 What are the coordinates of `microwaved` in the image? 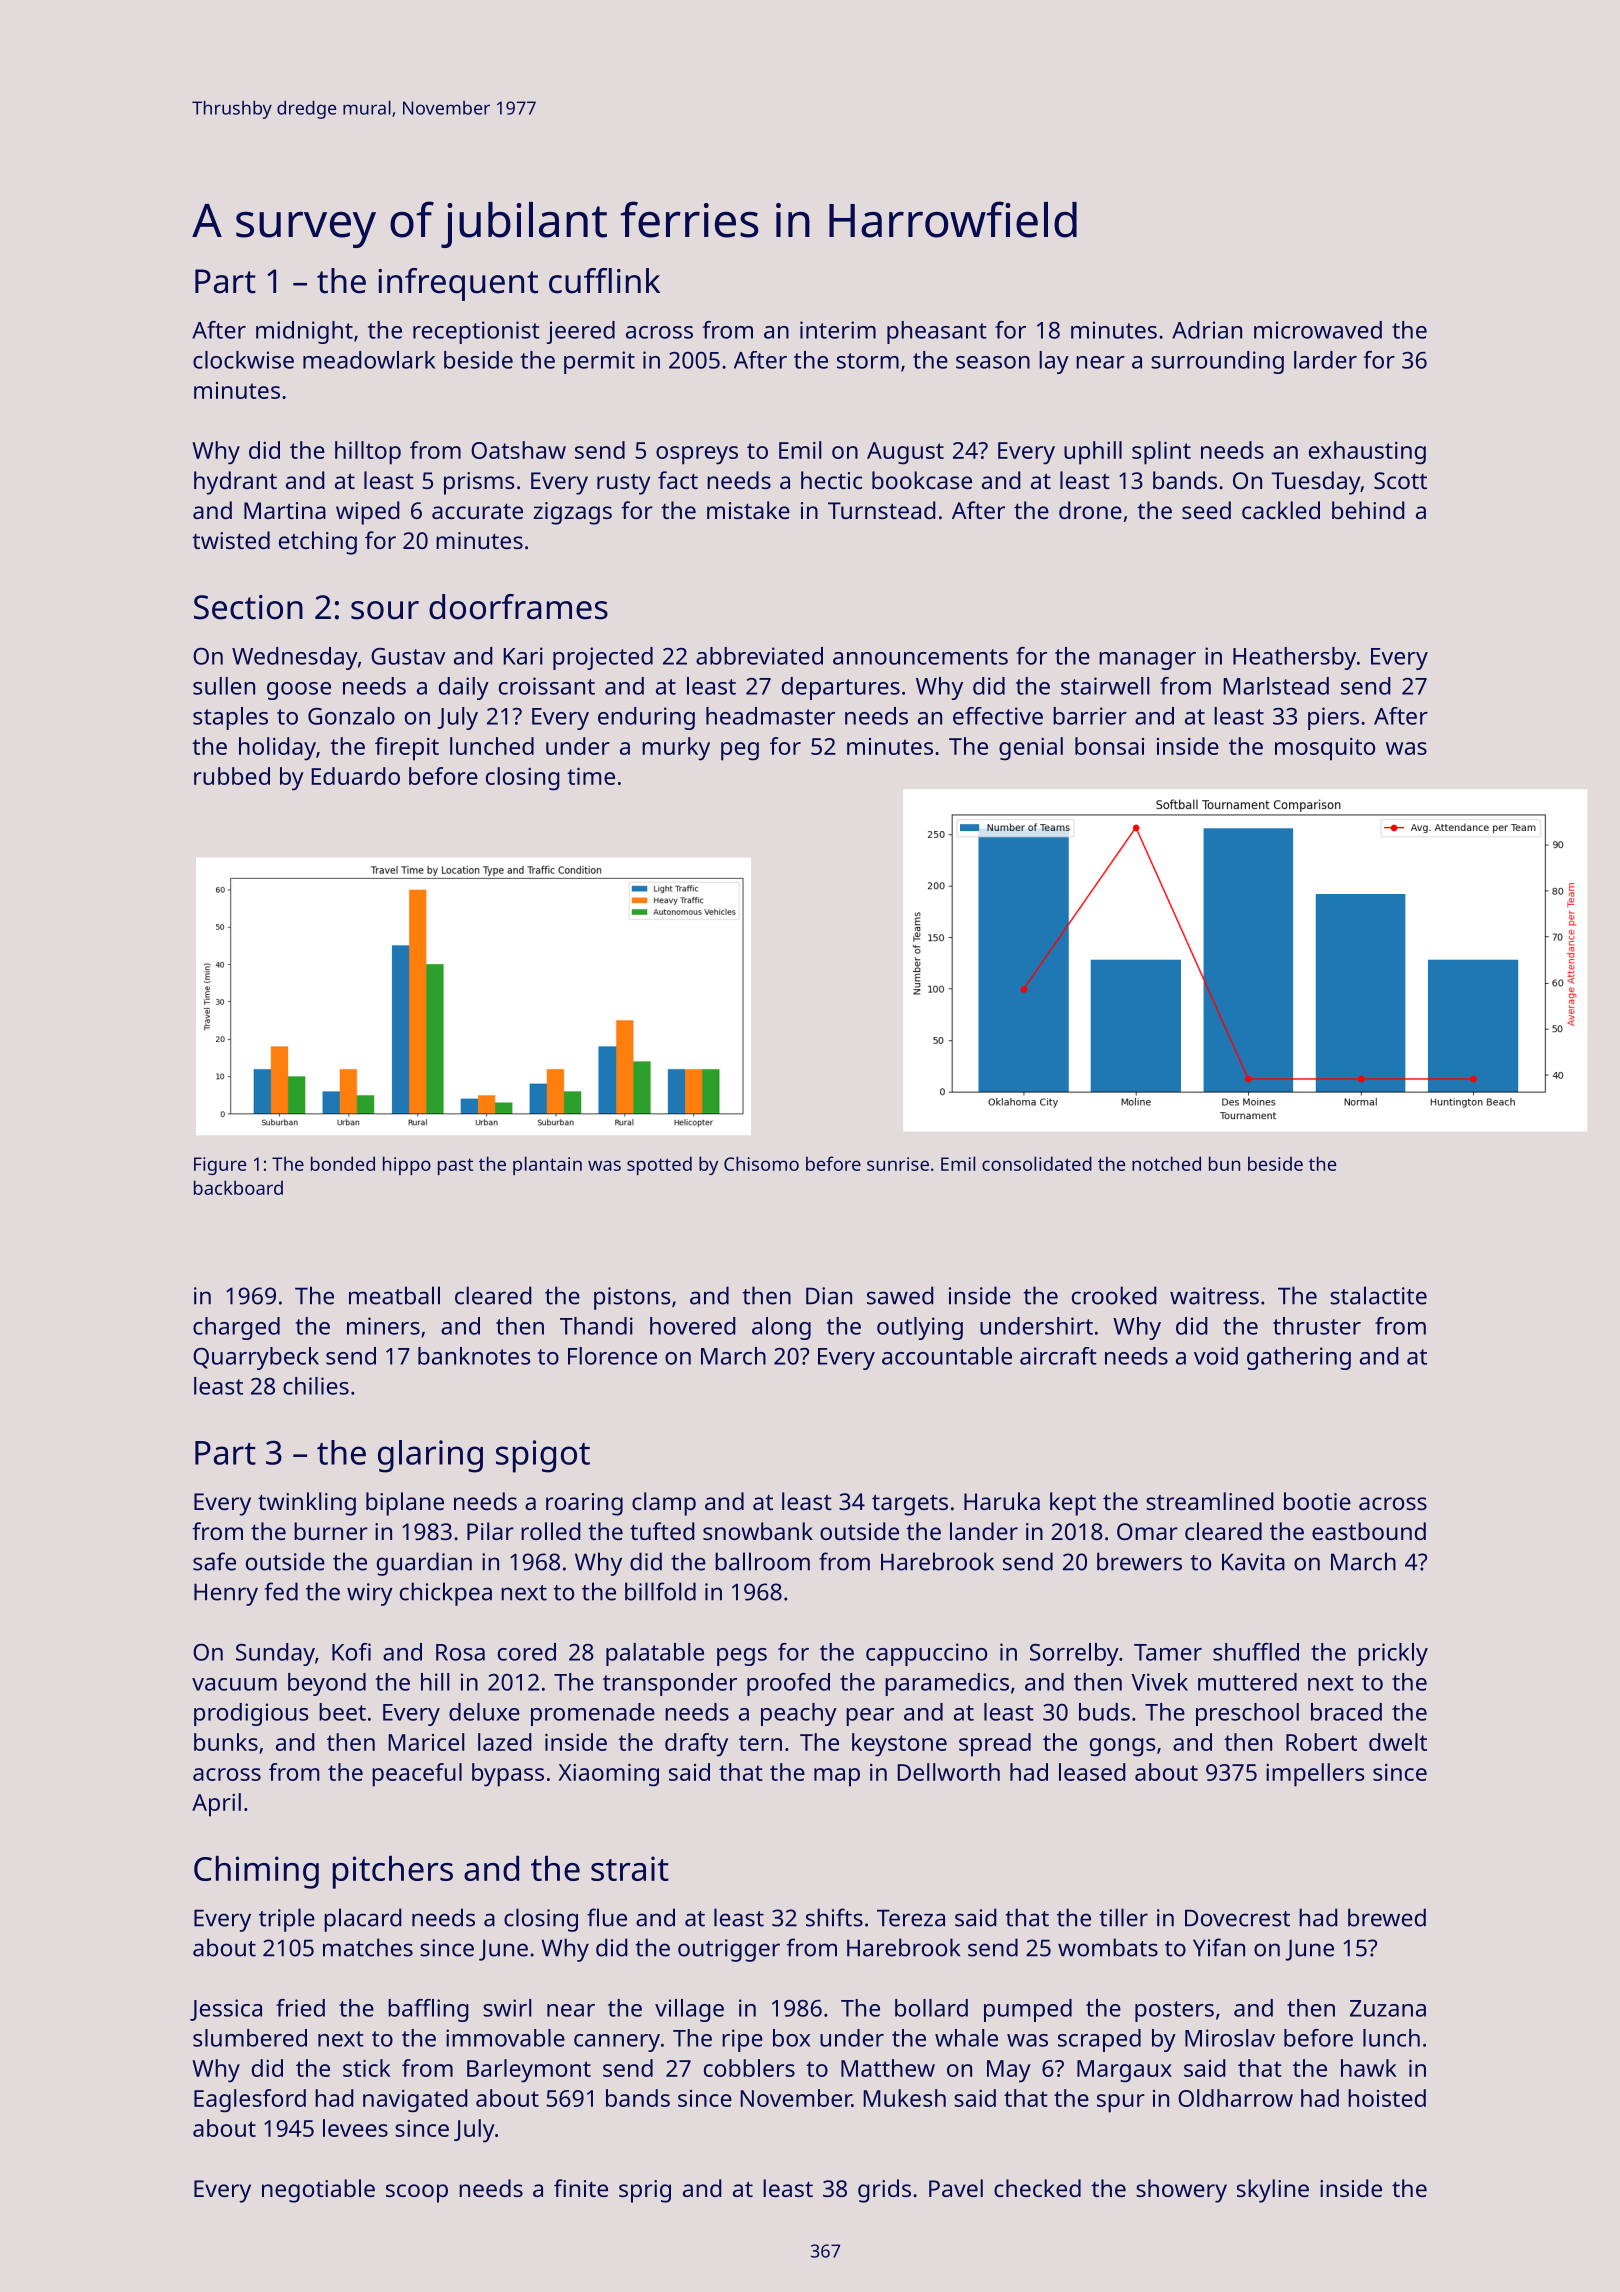 It's located at (1318, 330).
